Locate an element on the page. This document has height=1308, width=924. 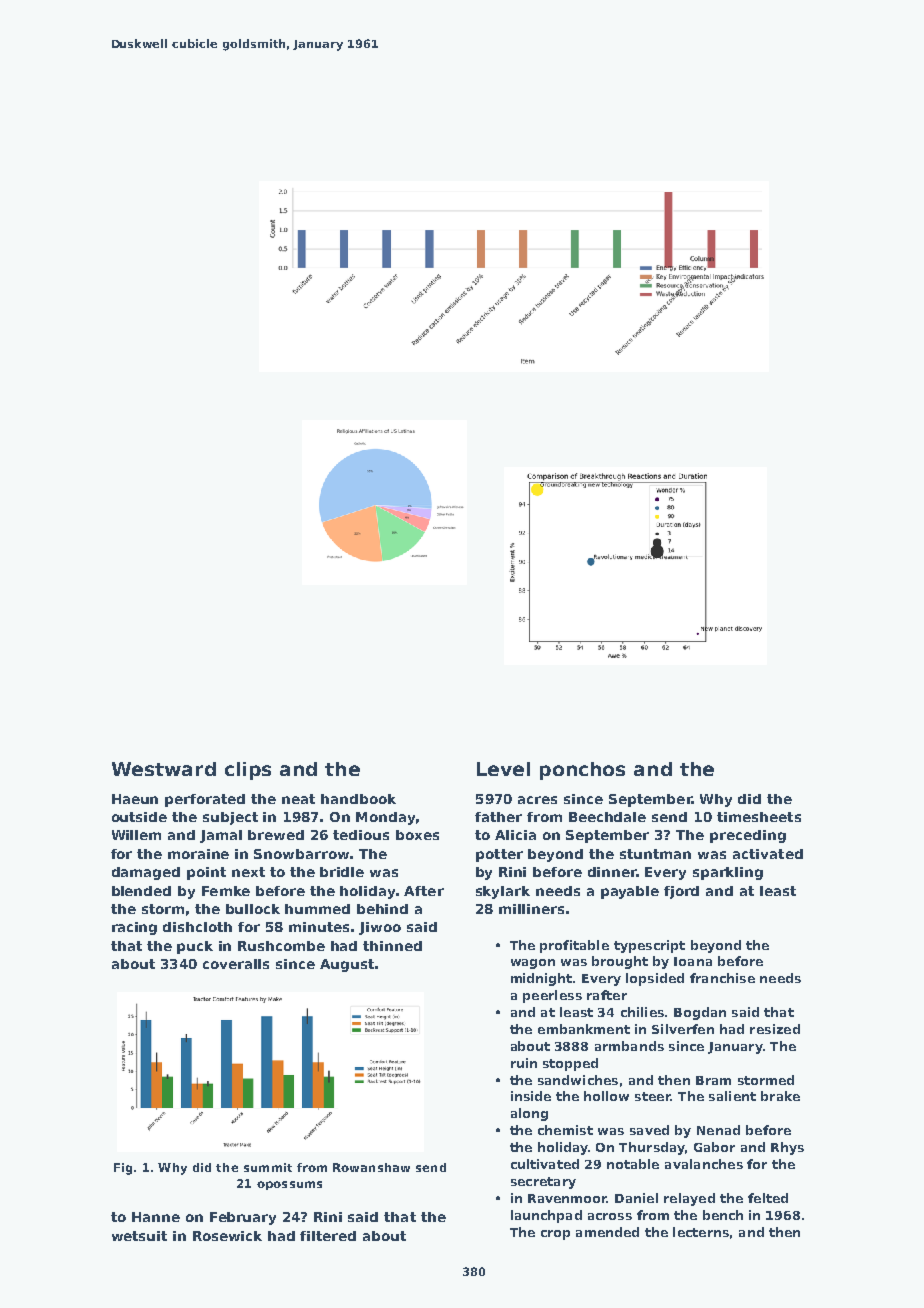
Bram is located at coordinates (713, 1080).
